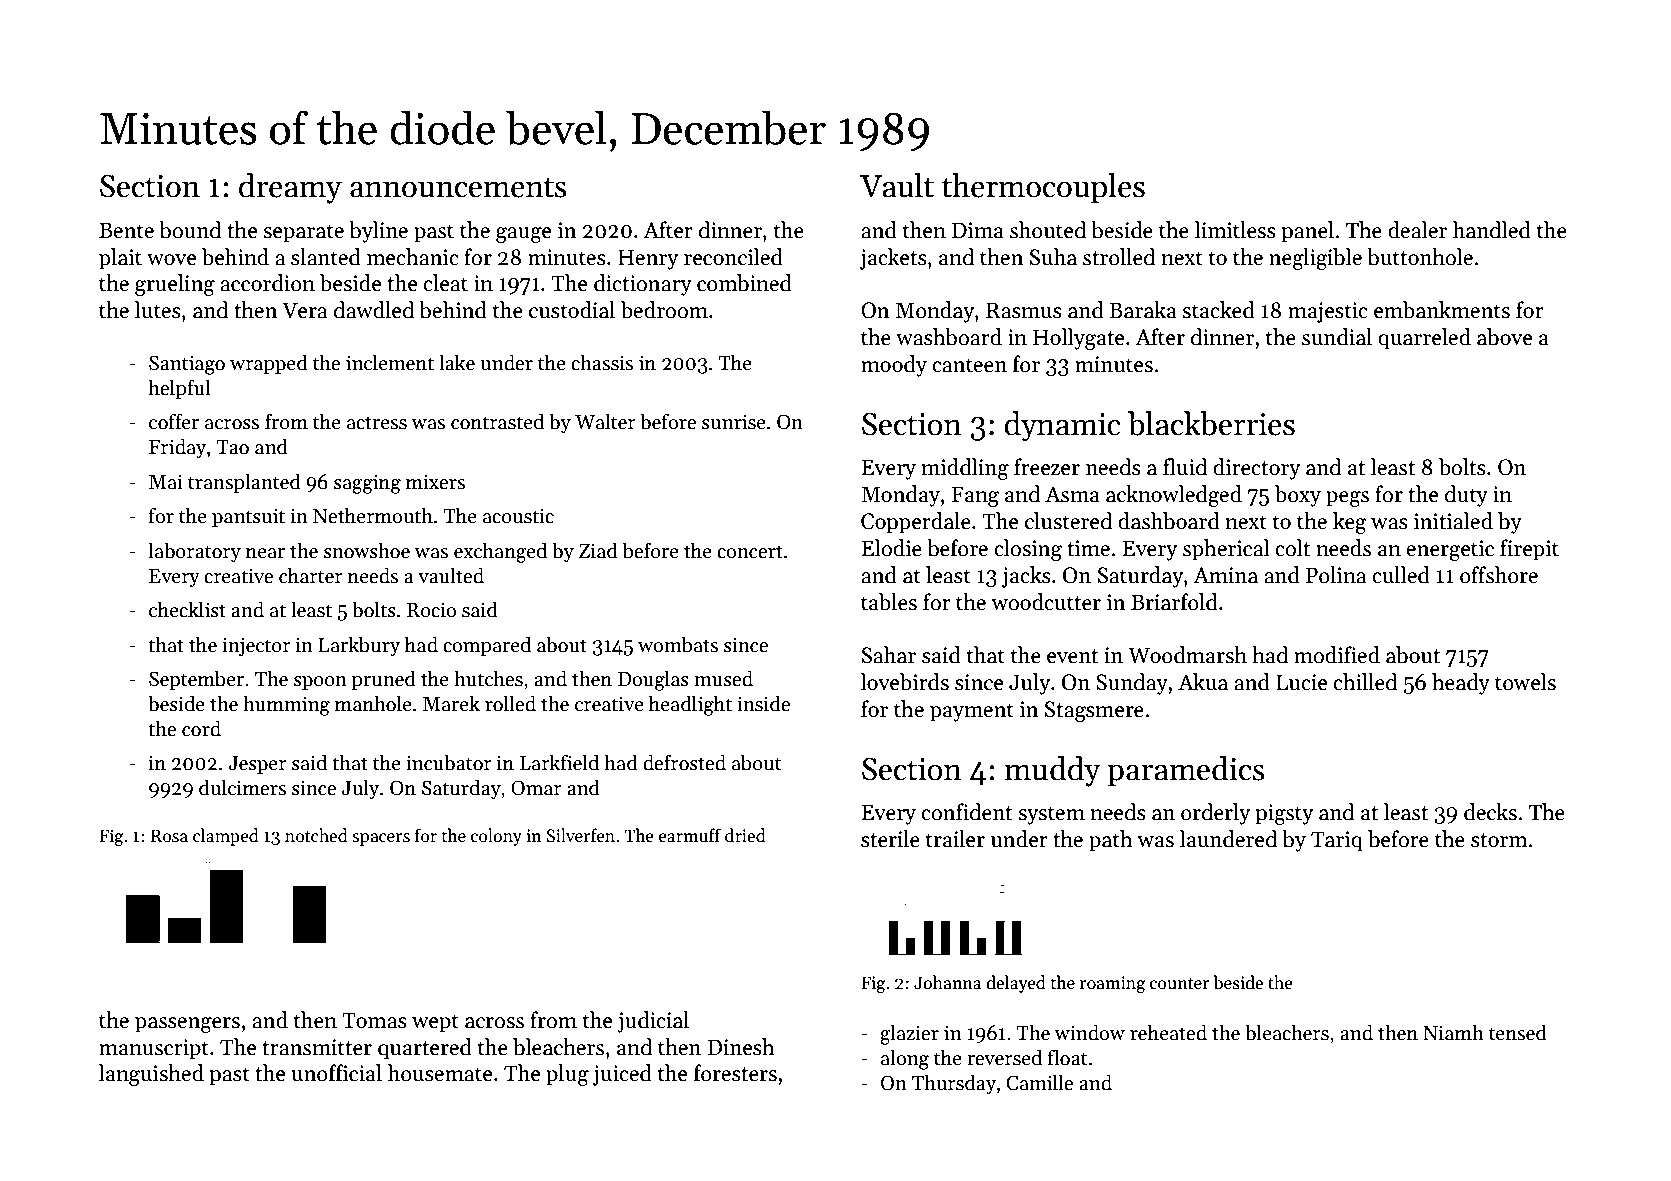 The width and height of the image is (1671, 1181). I want to click on Johanna, so click(947, 982).
